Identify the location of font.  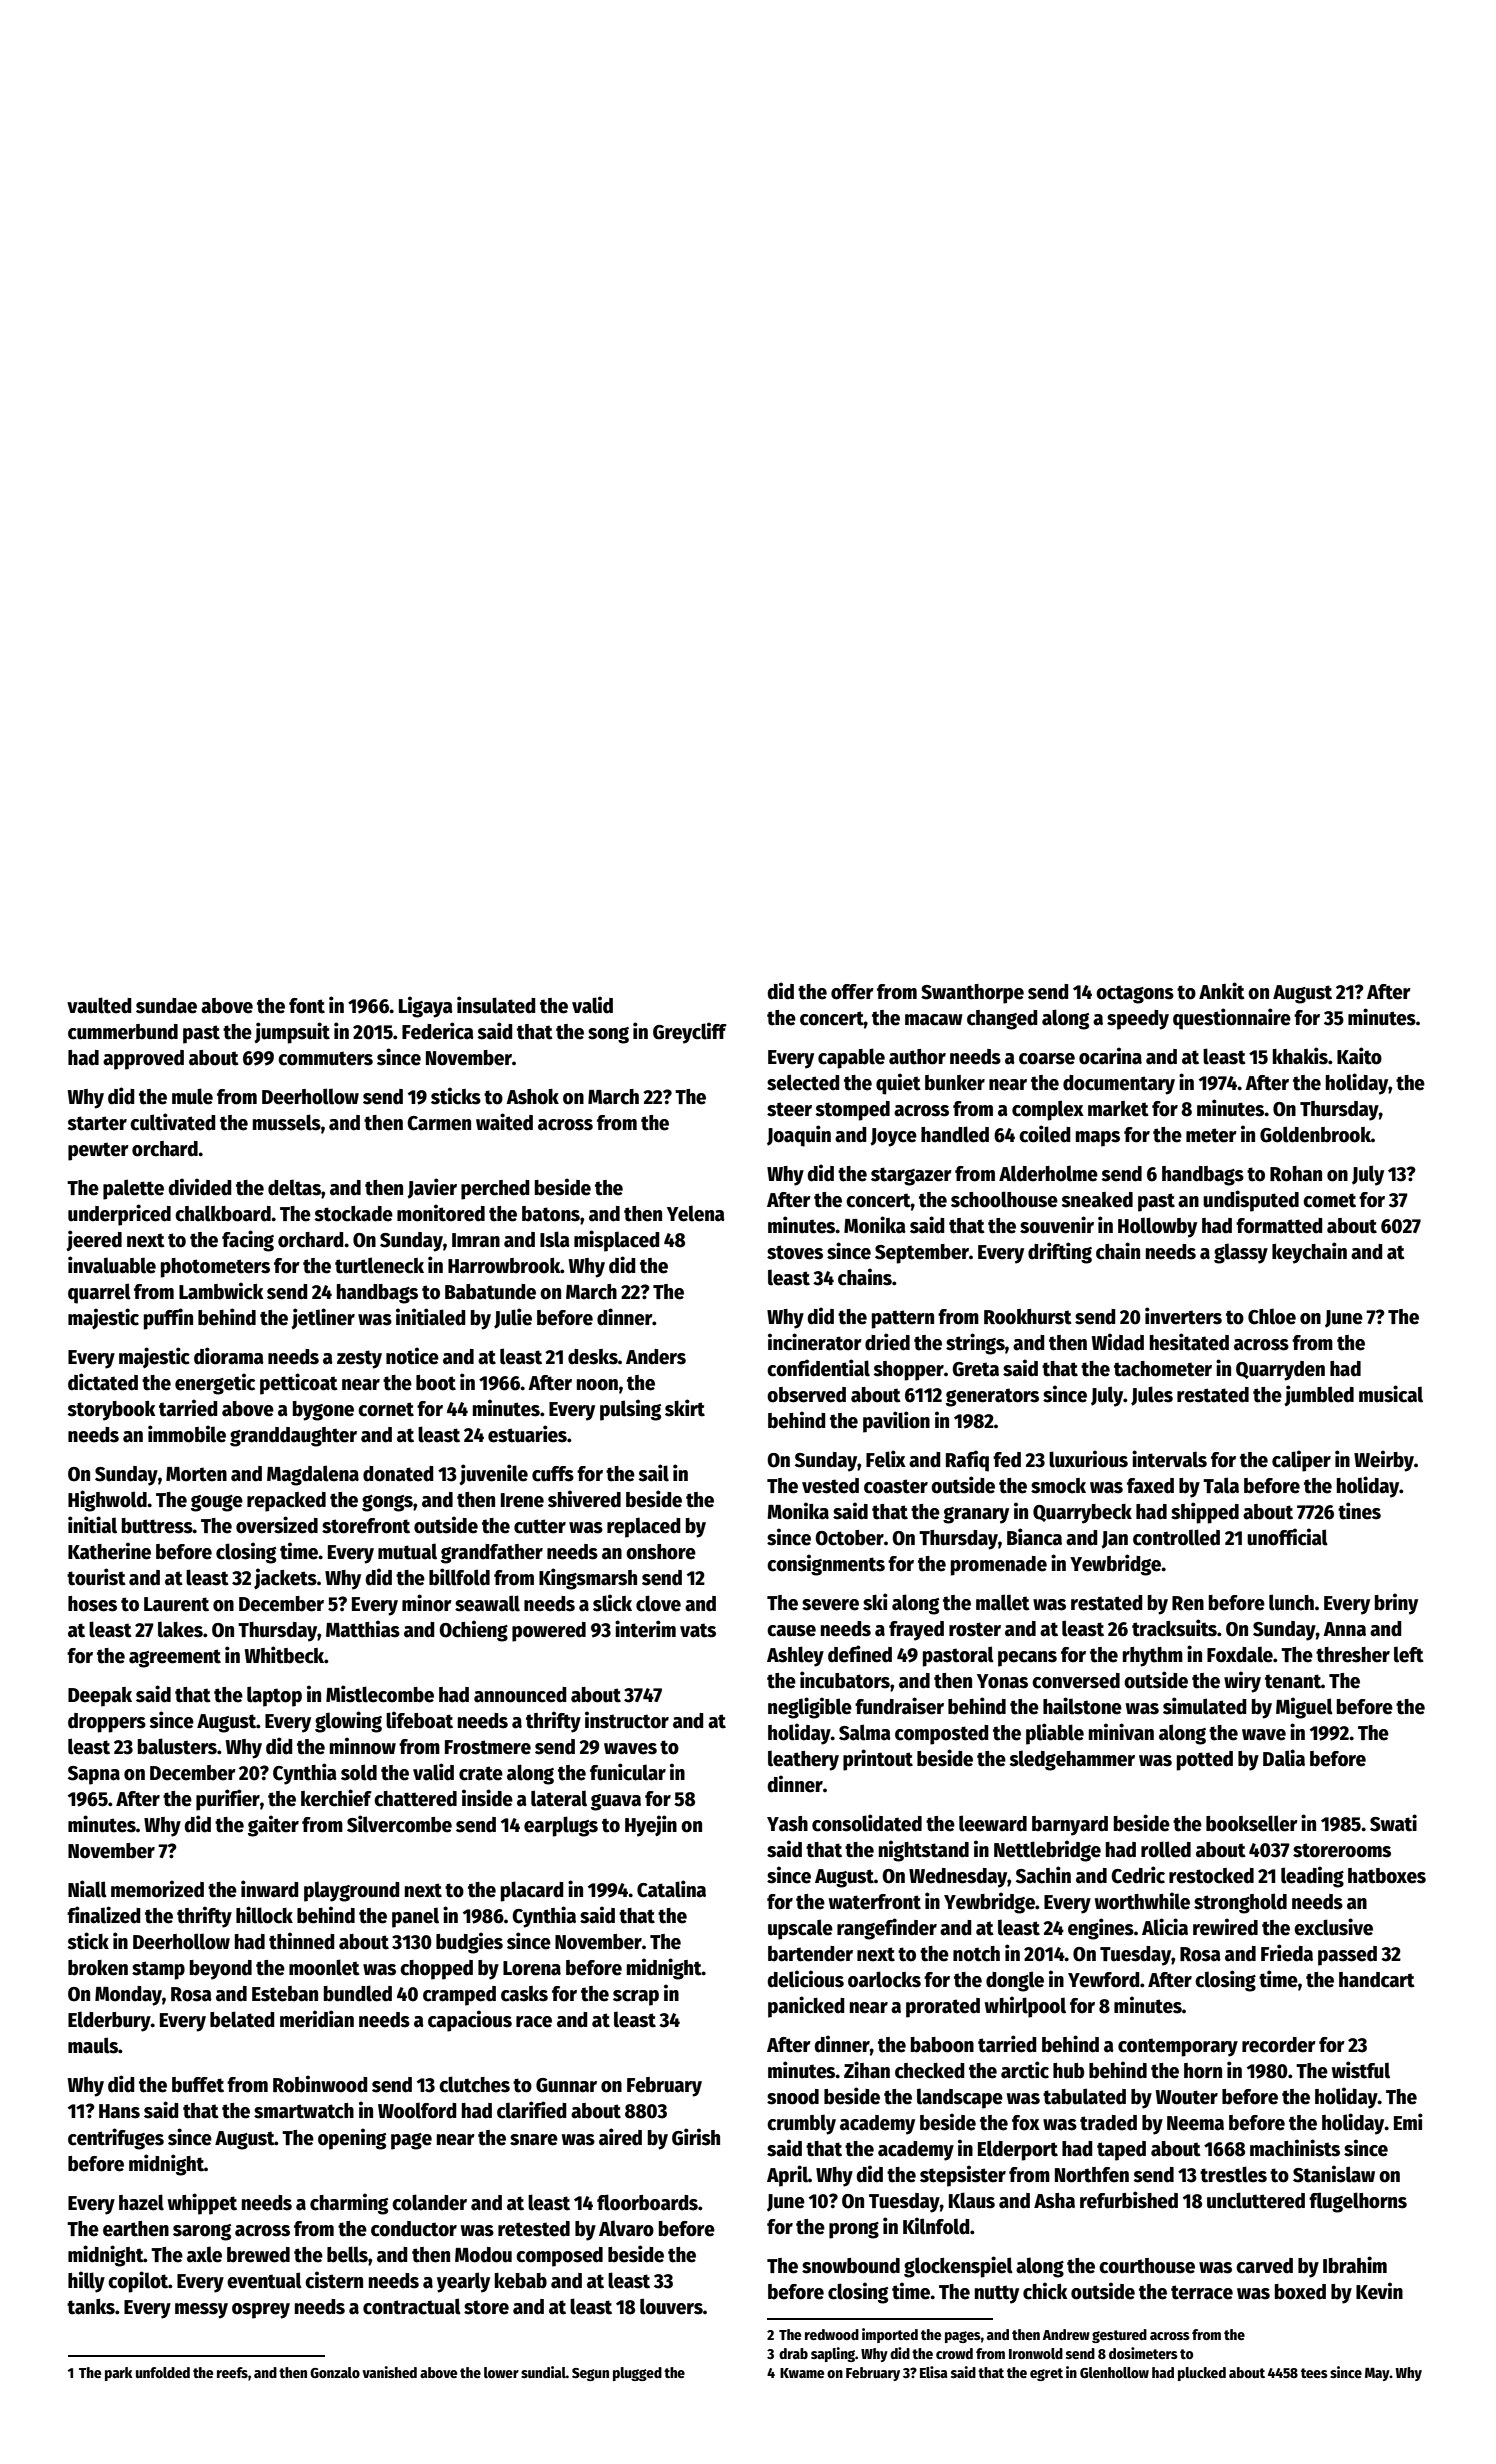
(307, 1006).
